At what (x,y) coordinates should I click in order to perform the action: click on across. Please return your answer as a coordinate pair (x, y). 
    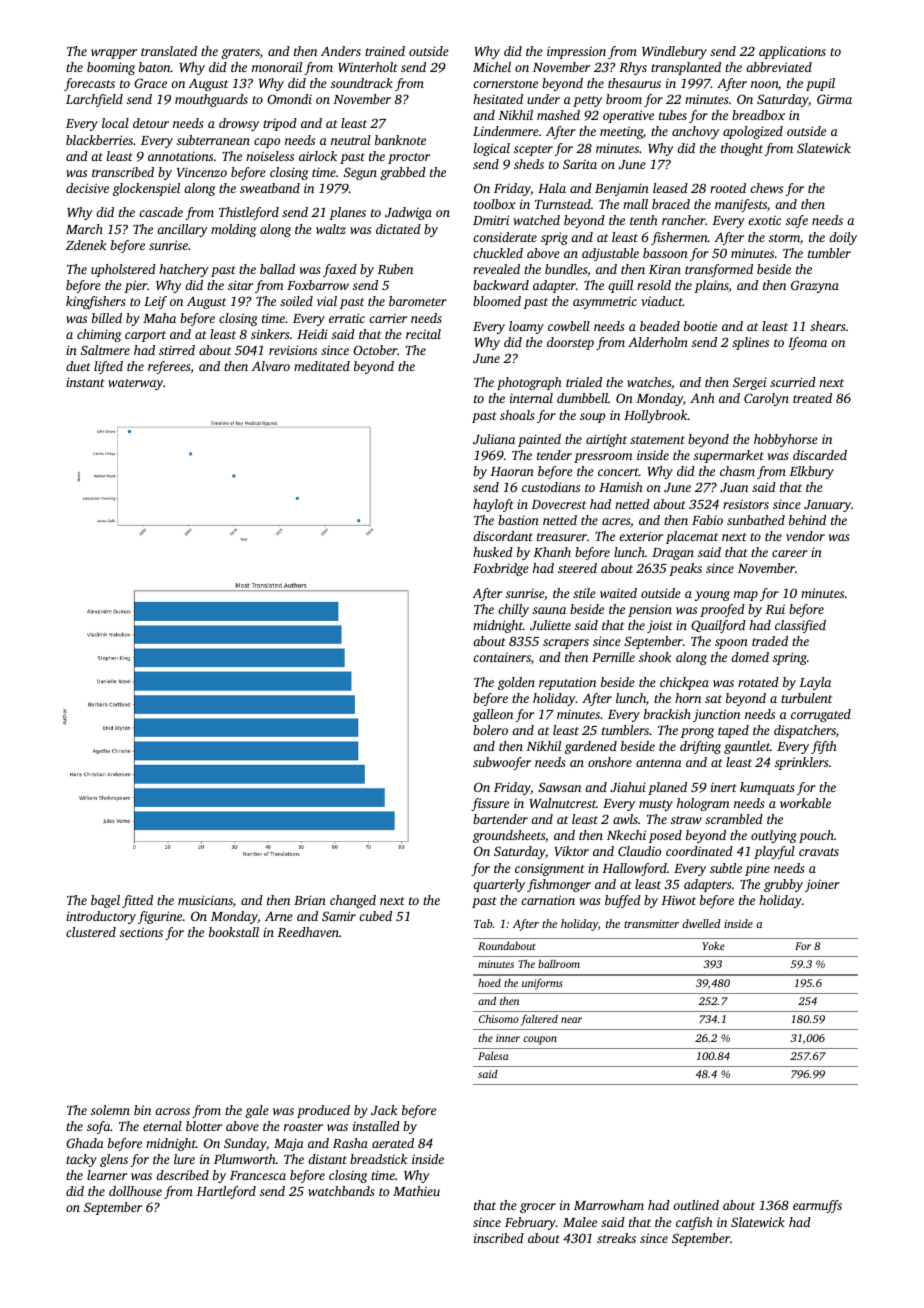
    Looking at the image, I should click on (172, 1111).
